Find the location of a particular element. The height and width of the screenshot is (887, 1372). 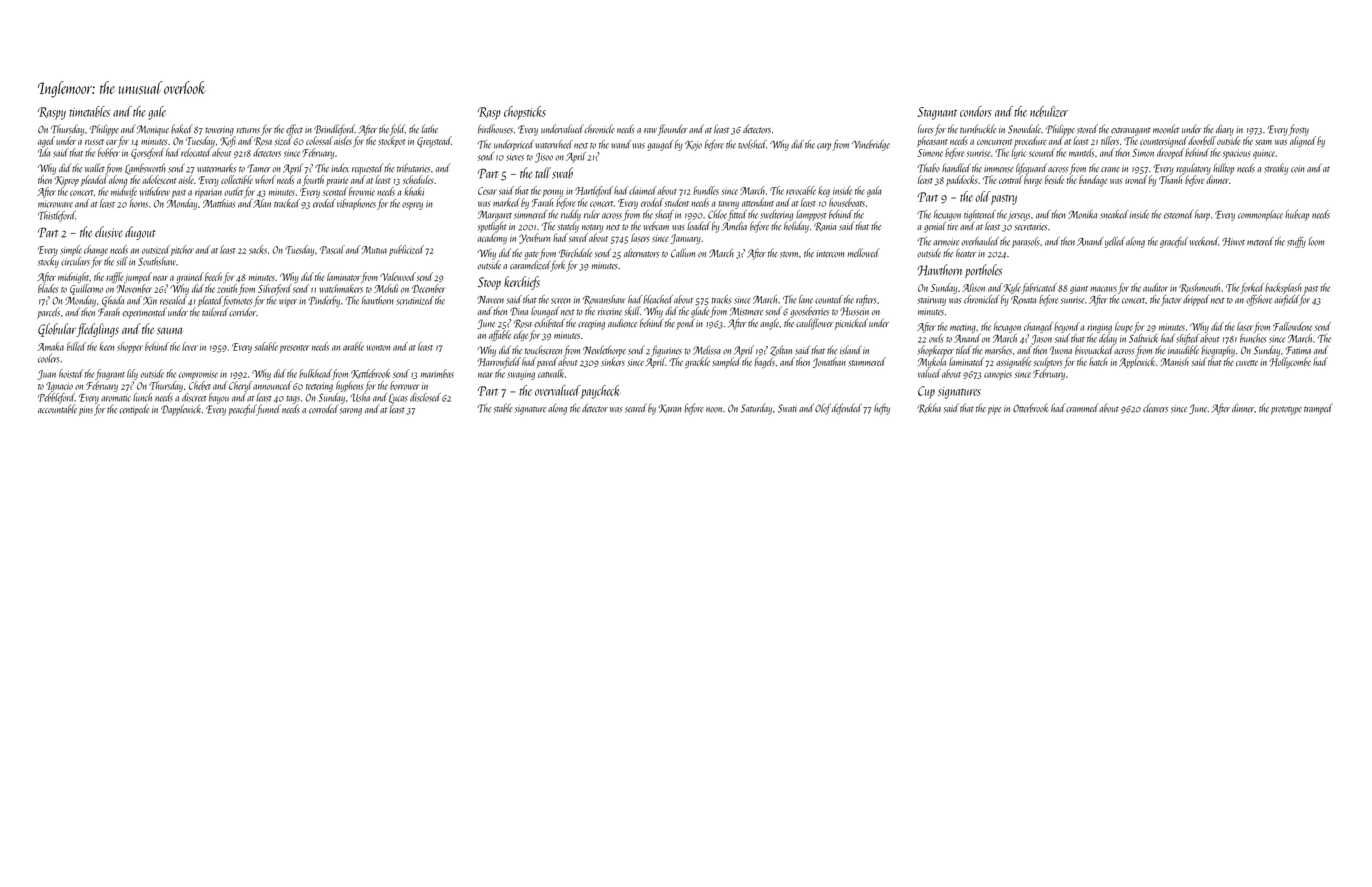

spotlight is located at coordinates (492, 227).
